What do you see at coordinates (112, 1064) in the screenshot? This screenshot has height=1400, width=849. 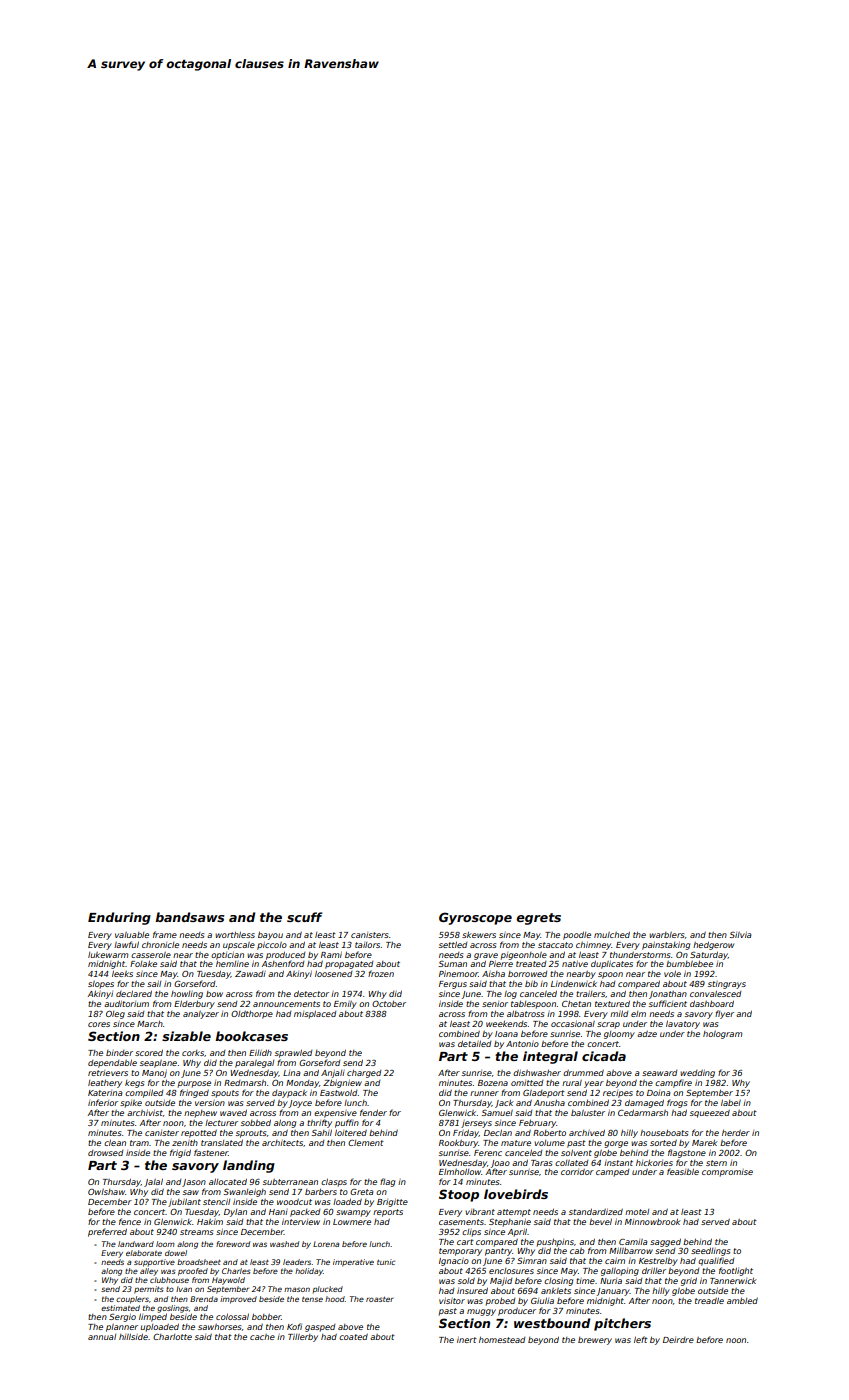 I see `dependable` at bounding box center [112, 1064].
